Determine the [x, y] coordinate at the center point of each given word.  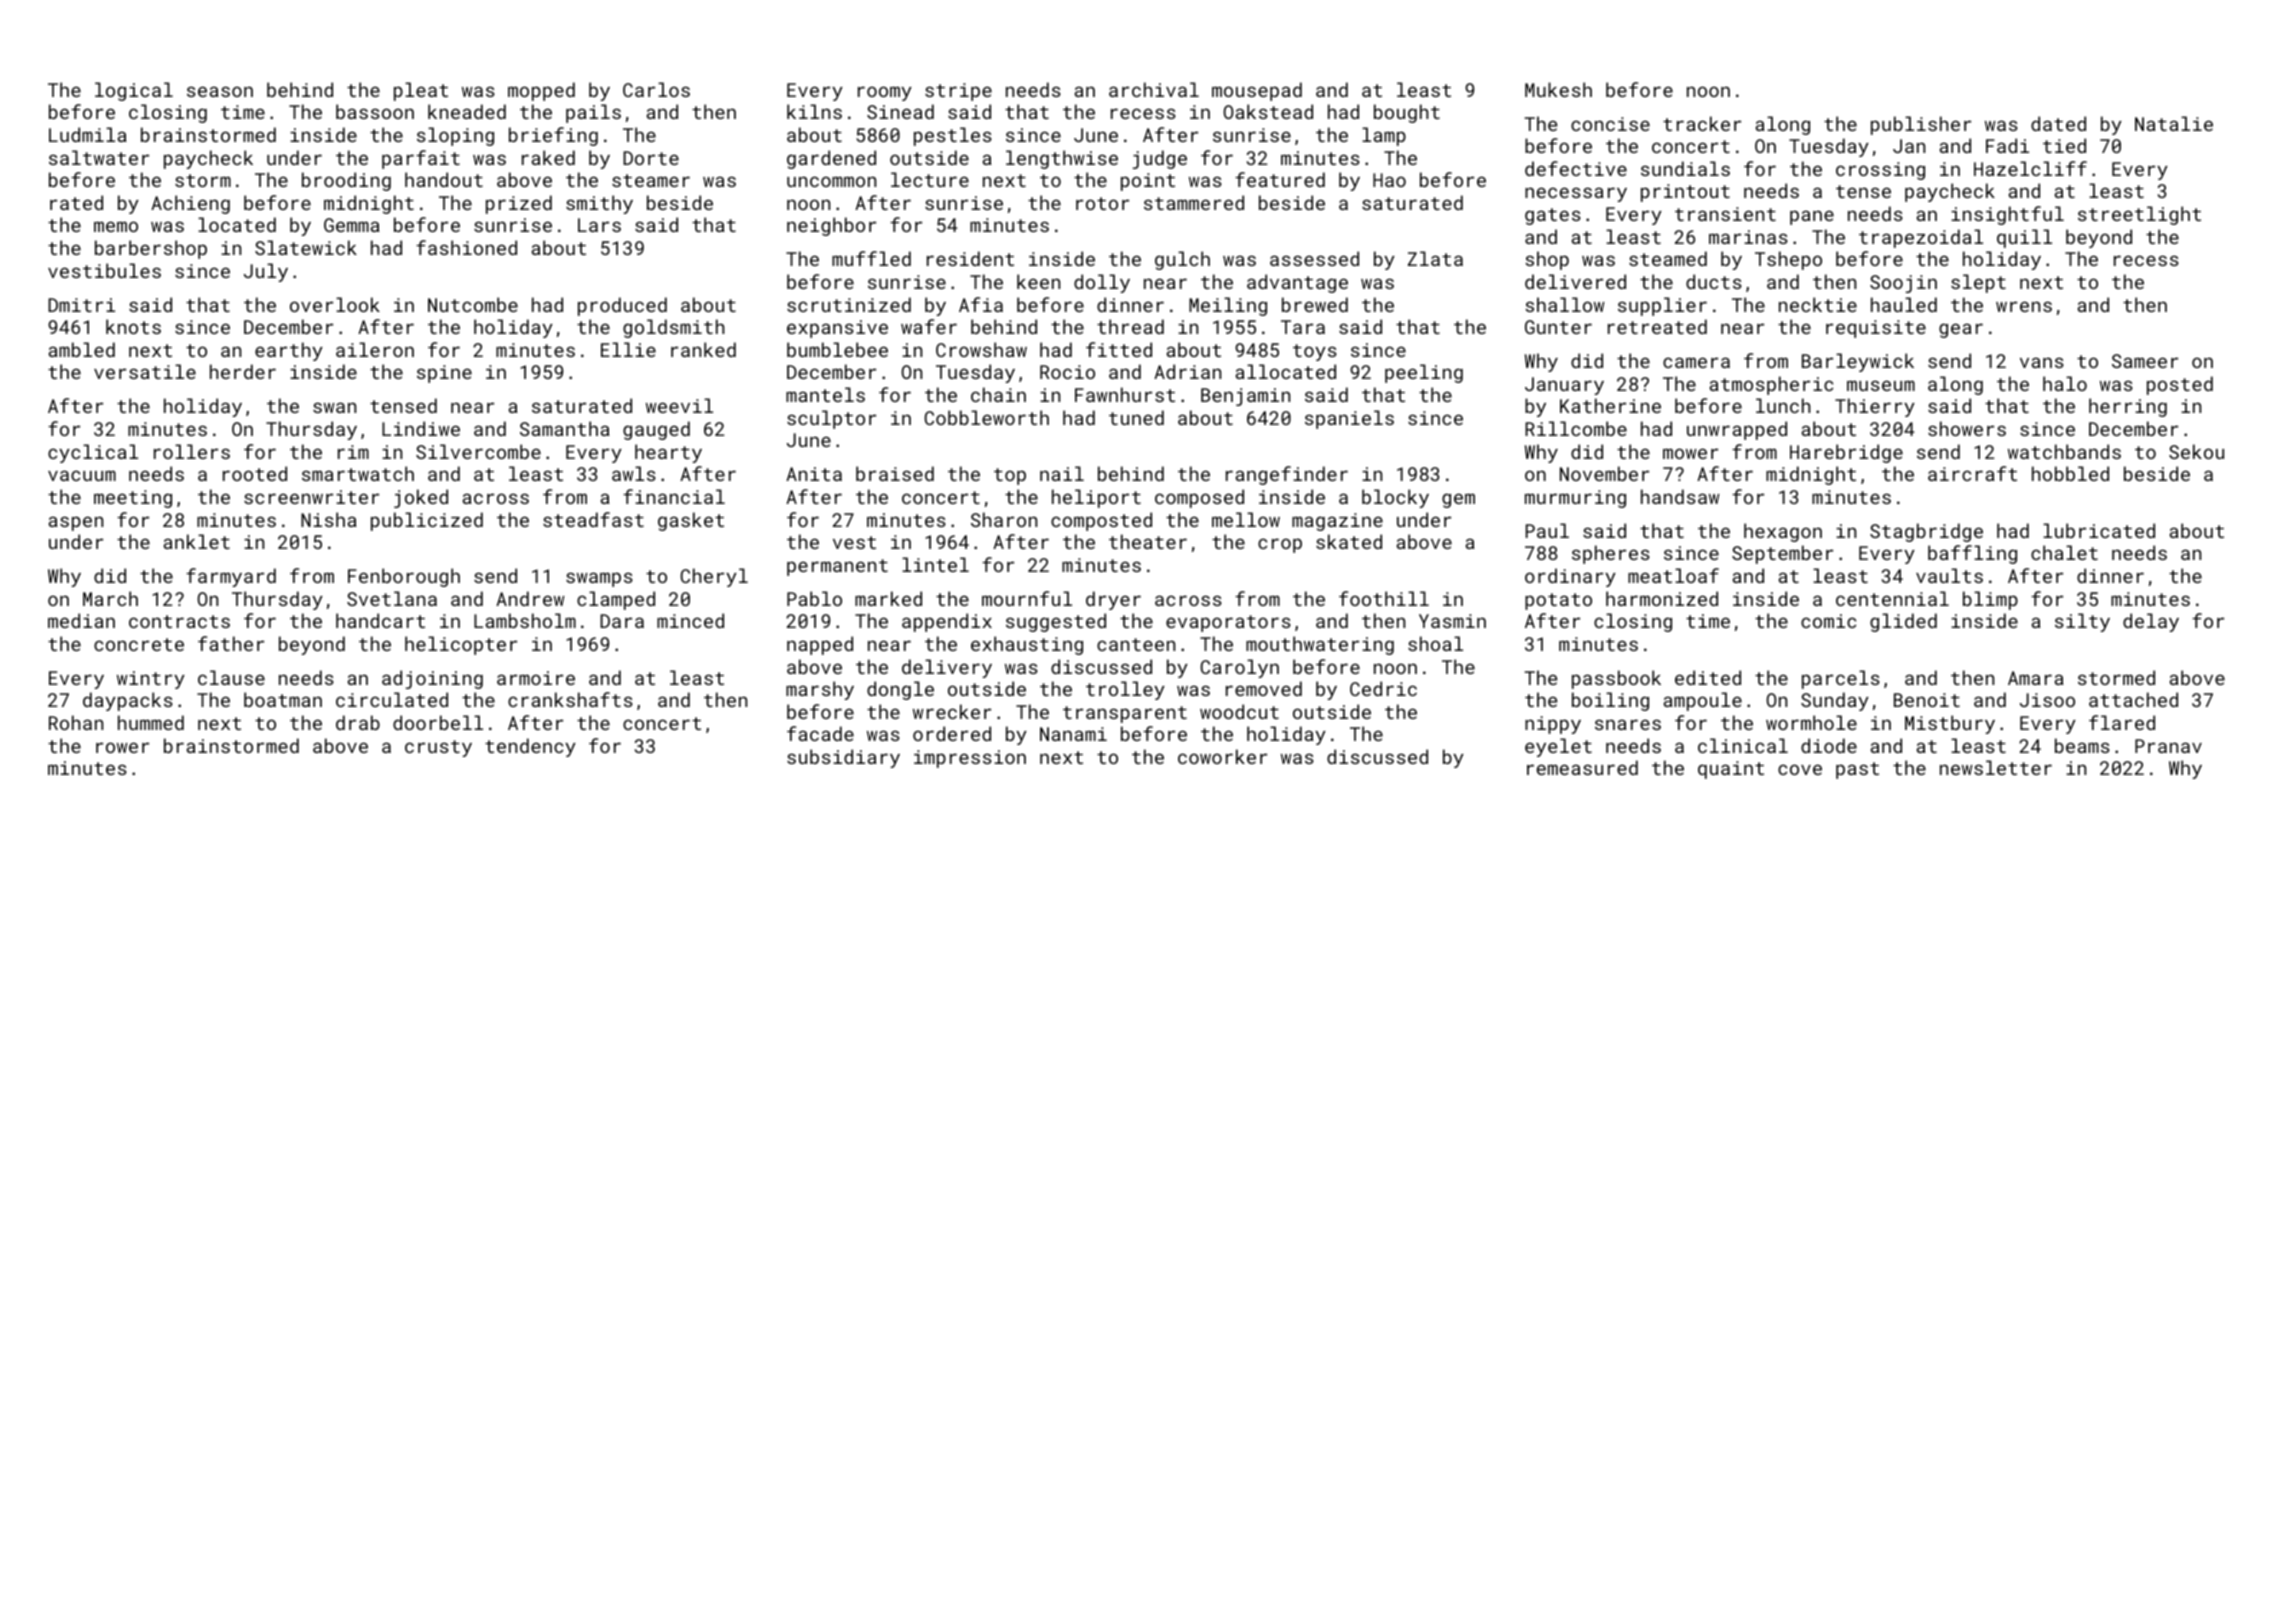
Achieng [190, 204]
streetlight [2139, 215]
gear [1961, 330]
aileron [375, 349]
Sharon [1004, 519]
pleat [421, 91]
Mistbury [1950, 724]
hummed [151, 722]
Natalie [2174, 123]
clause [231, 677]
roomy [885, 93]
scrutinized [849, 304]
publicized [427, 521]
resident [970, 258]
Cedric [1383, 688]
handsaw [1680, 496]
